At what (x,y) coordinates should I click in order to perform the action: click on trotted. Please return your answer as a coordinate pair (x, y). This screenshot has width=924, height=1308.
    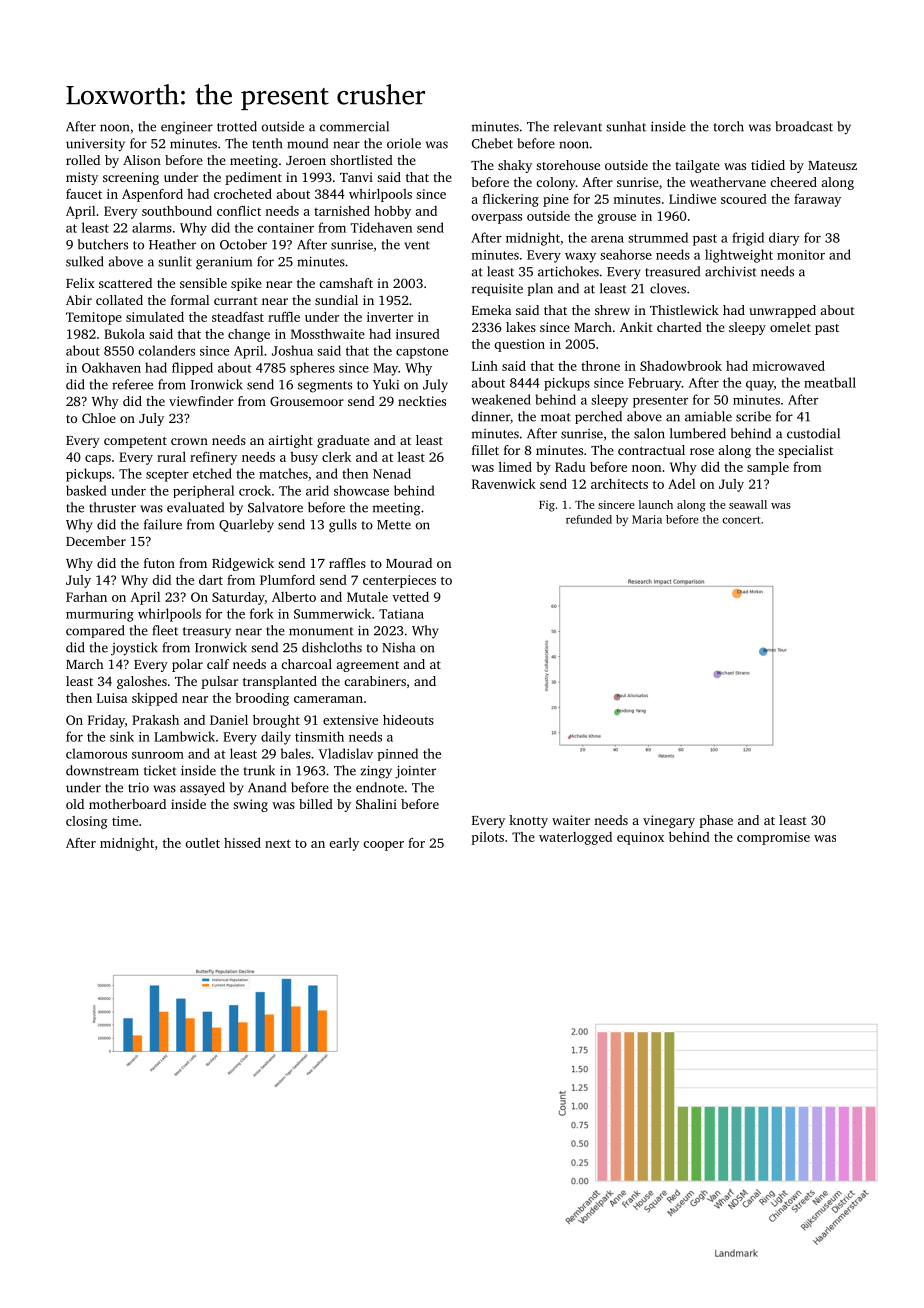
    Looking at the image, I should click on (237, 126).
